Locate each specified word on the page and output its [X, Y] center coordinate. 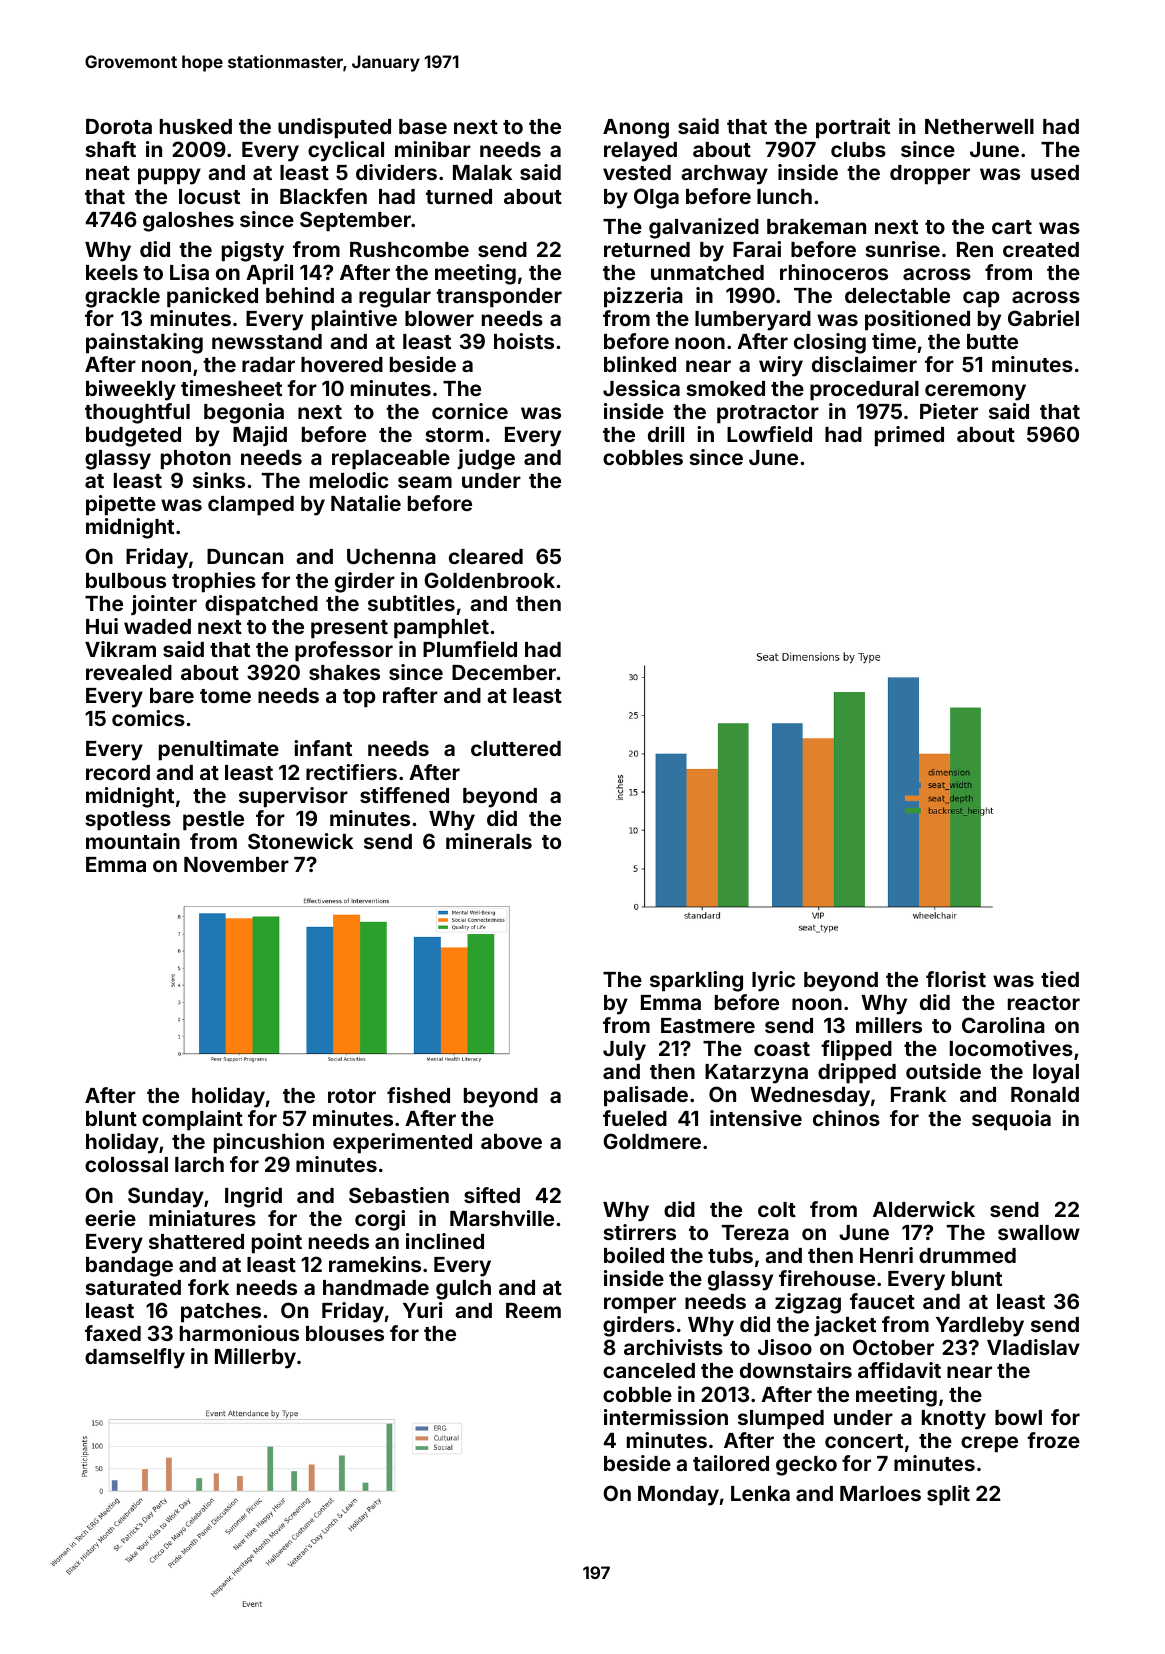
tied [1060, 979]
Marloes [880, 1493]
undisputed [334, 128]
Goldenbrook [489, 580]
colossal [126, 1164]
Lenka [760, 1493]
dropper [930, 175]
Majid [260, 436]
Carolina [1003, 1025]
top [359, 698]
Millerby [255, 1358]
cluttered [516, 748]
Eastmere [708, 1025]
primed [909, 436]
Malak [482, 172]
